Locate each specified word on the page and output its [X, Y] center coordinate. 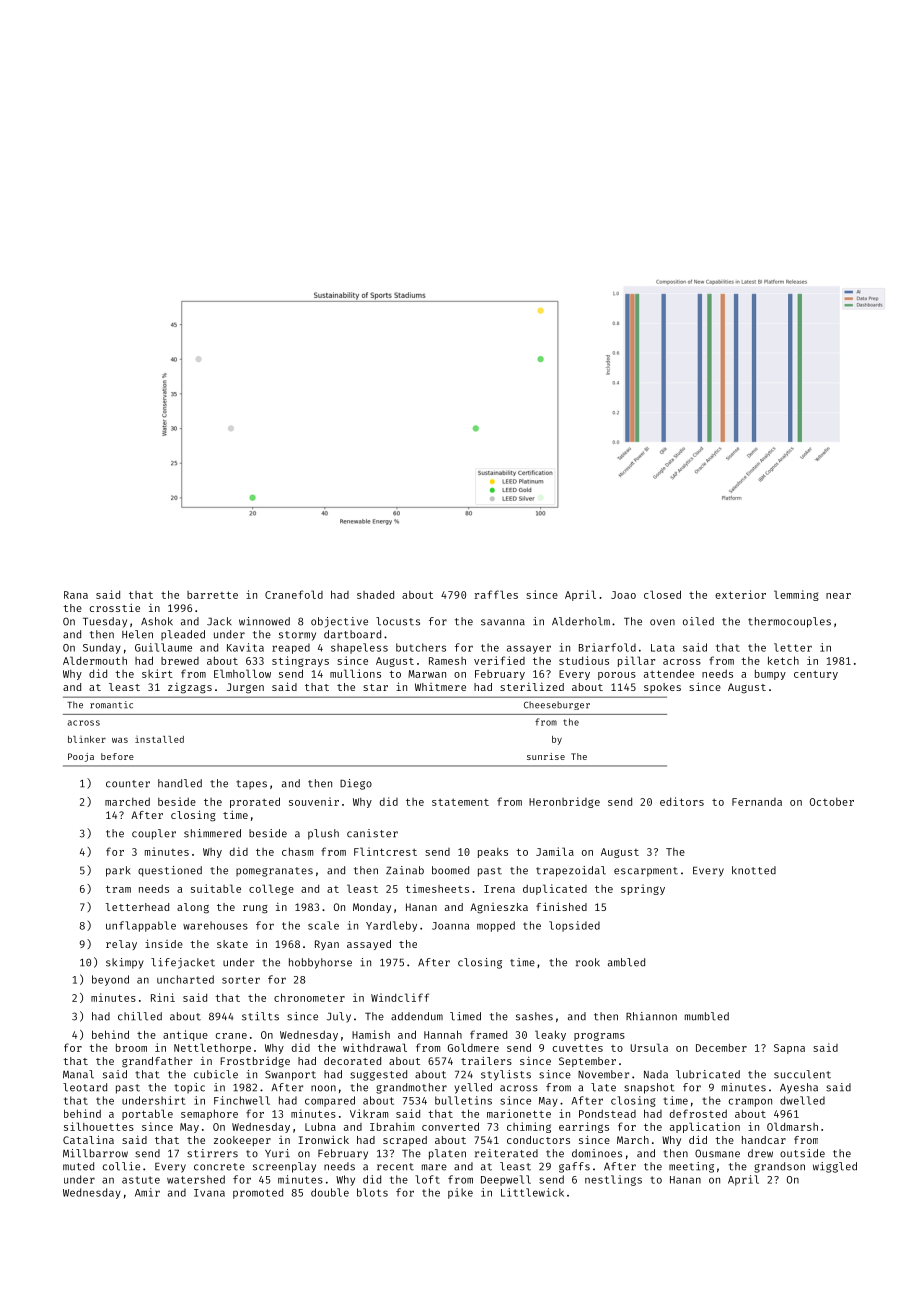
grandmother [411, 1088]
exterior [740, 594]
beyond [110, 980]
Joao [623, 595]
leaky [550, 1035]
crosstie [115, 607]
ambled [626, 962]
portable [147, 1114]
